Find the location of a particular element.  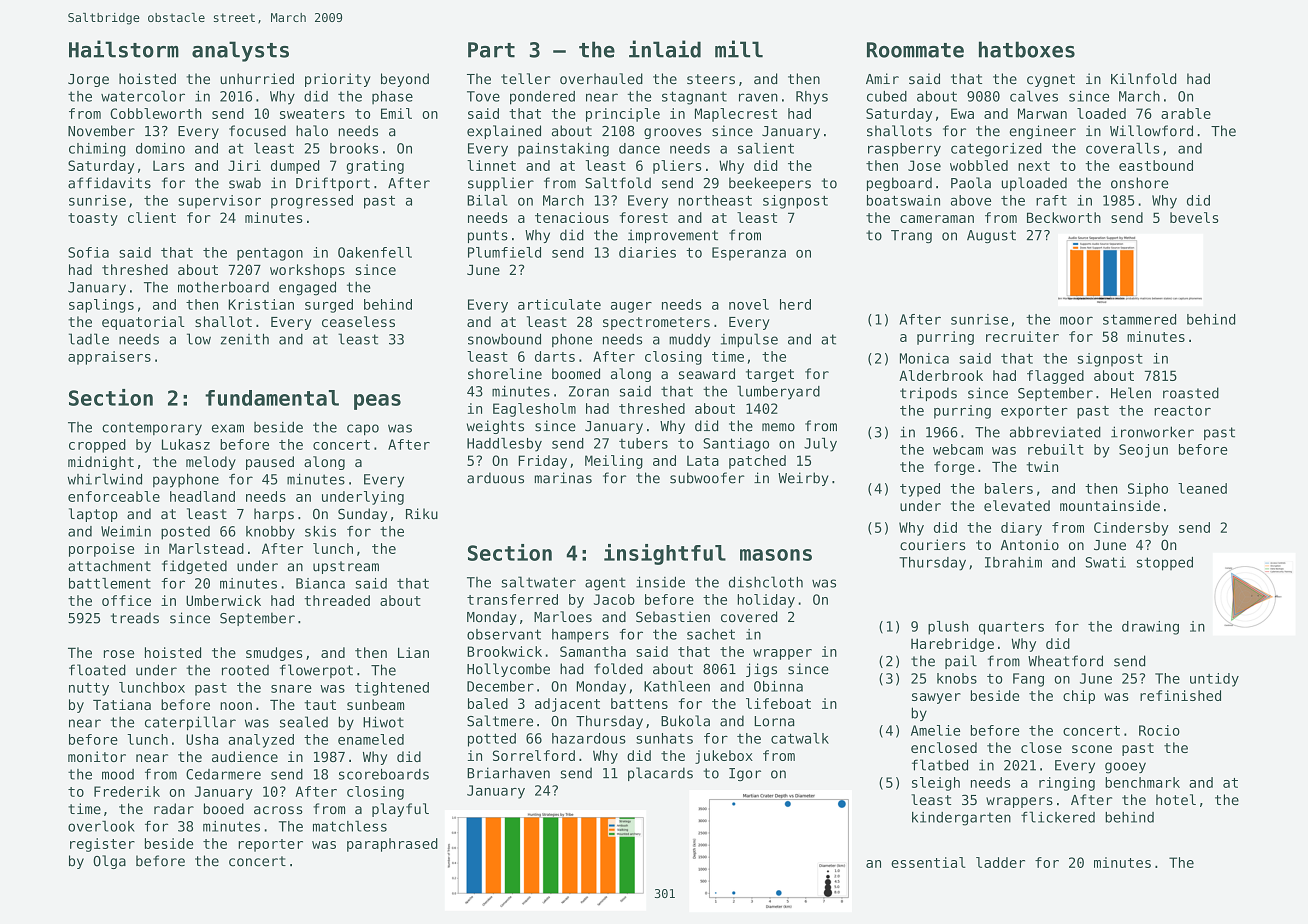

stopped is located at coordinates (1165, 564).
